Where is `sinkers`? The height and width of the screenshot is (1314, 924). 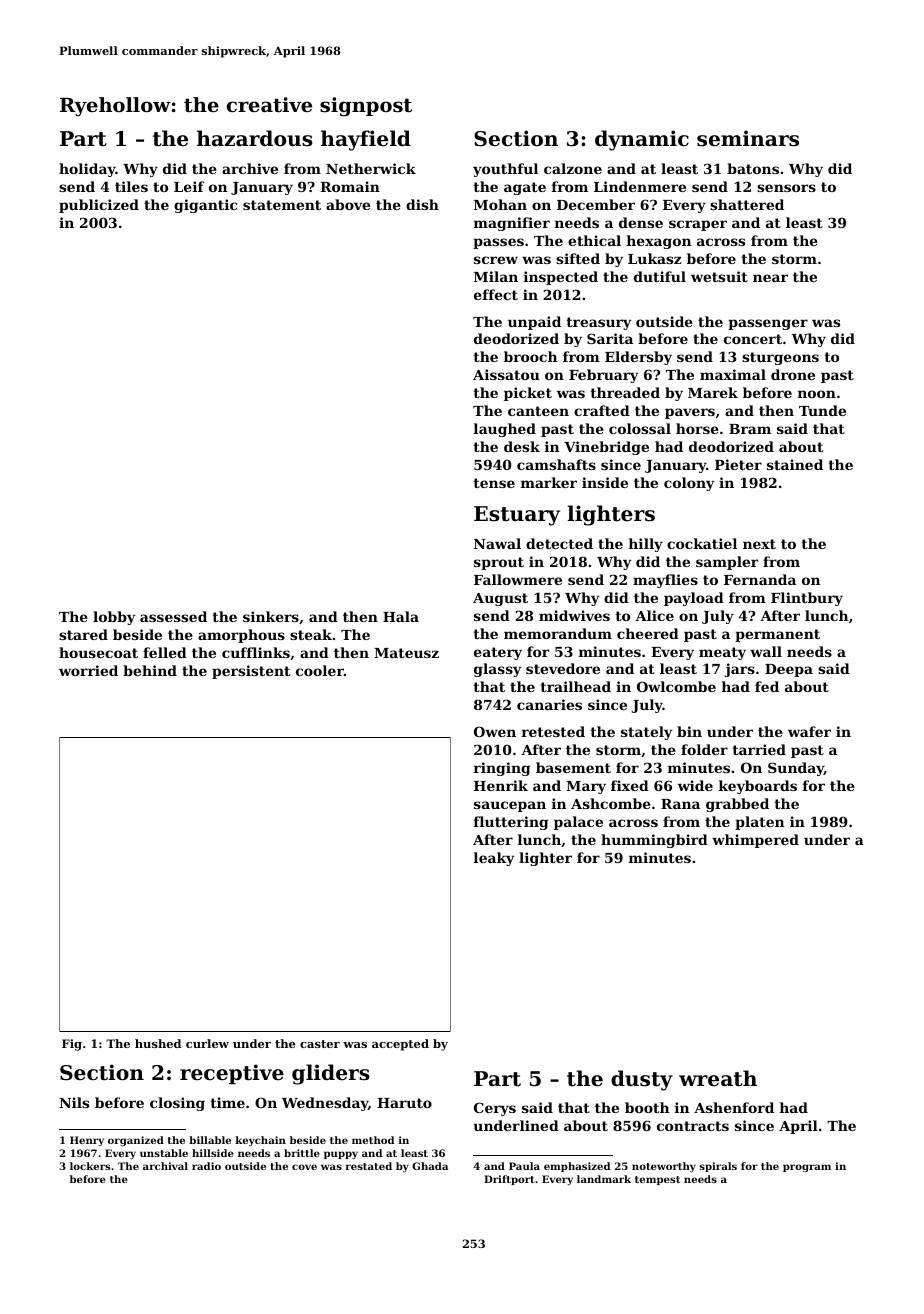
sinkers is located at coordinates (271, 616).
